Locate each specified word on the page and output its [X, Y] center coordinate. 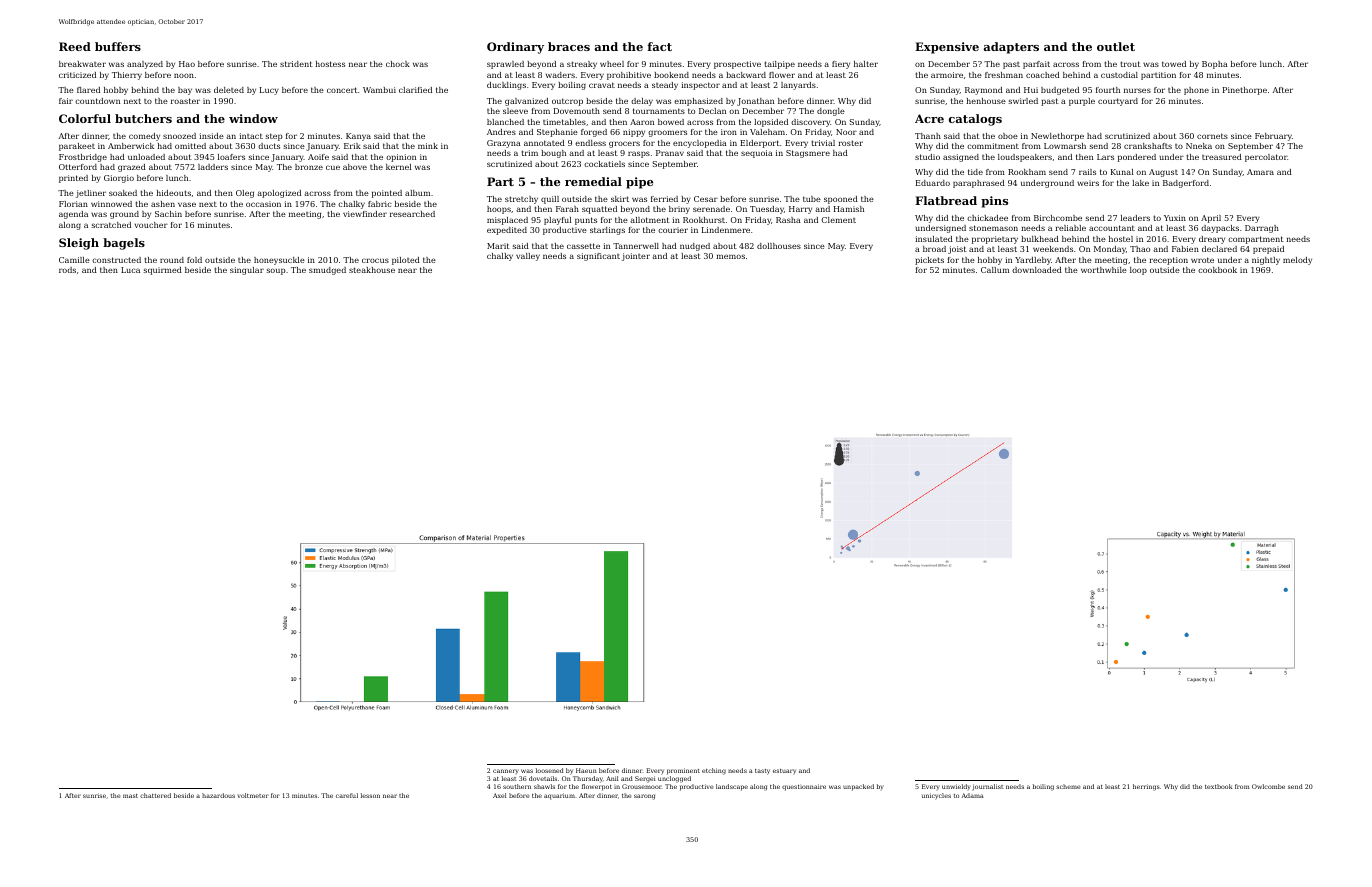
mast [130, 796]
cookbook [1217, 270]
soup [276, 271]
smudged [327, 271]
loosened [550, 770]
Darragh [1262, 229]
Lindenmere [726, 230]
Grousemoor [642, 786]
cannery [506, 771]
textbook [1218, 786]
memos [730, 256]
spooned [841, 200]
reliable [1070, 228]
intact [251, 136]
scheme [1068, 786]
